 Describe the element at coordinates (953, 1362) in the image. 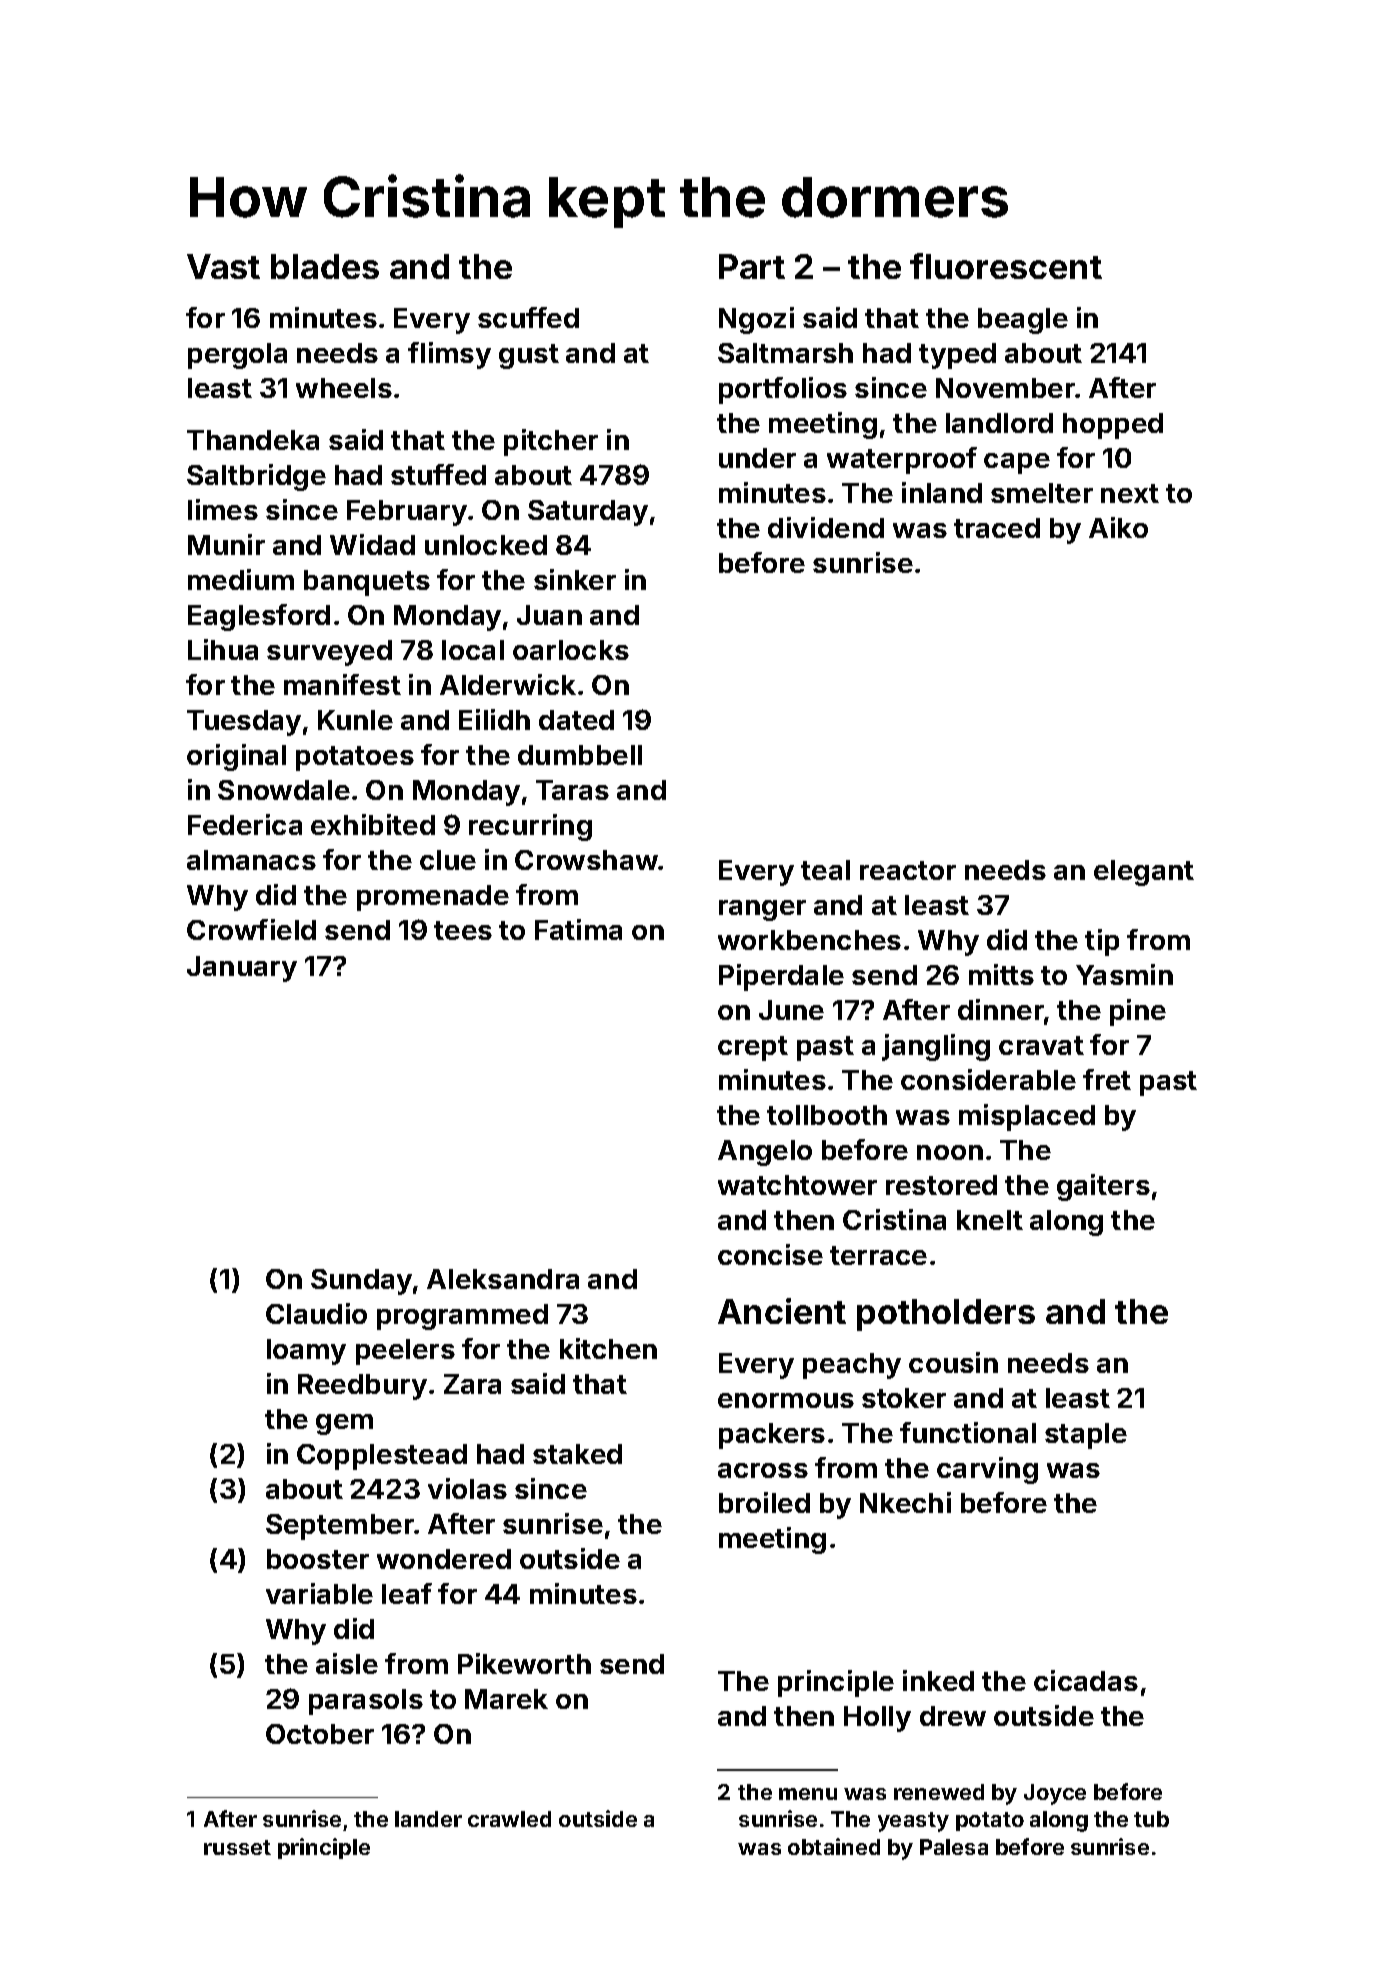

I see `cousin` at that location.
